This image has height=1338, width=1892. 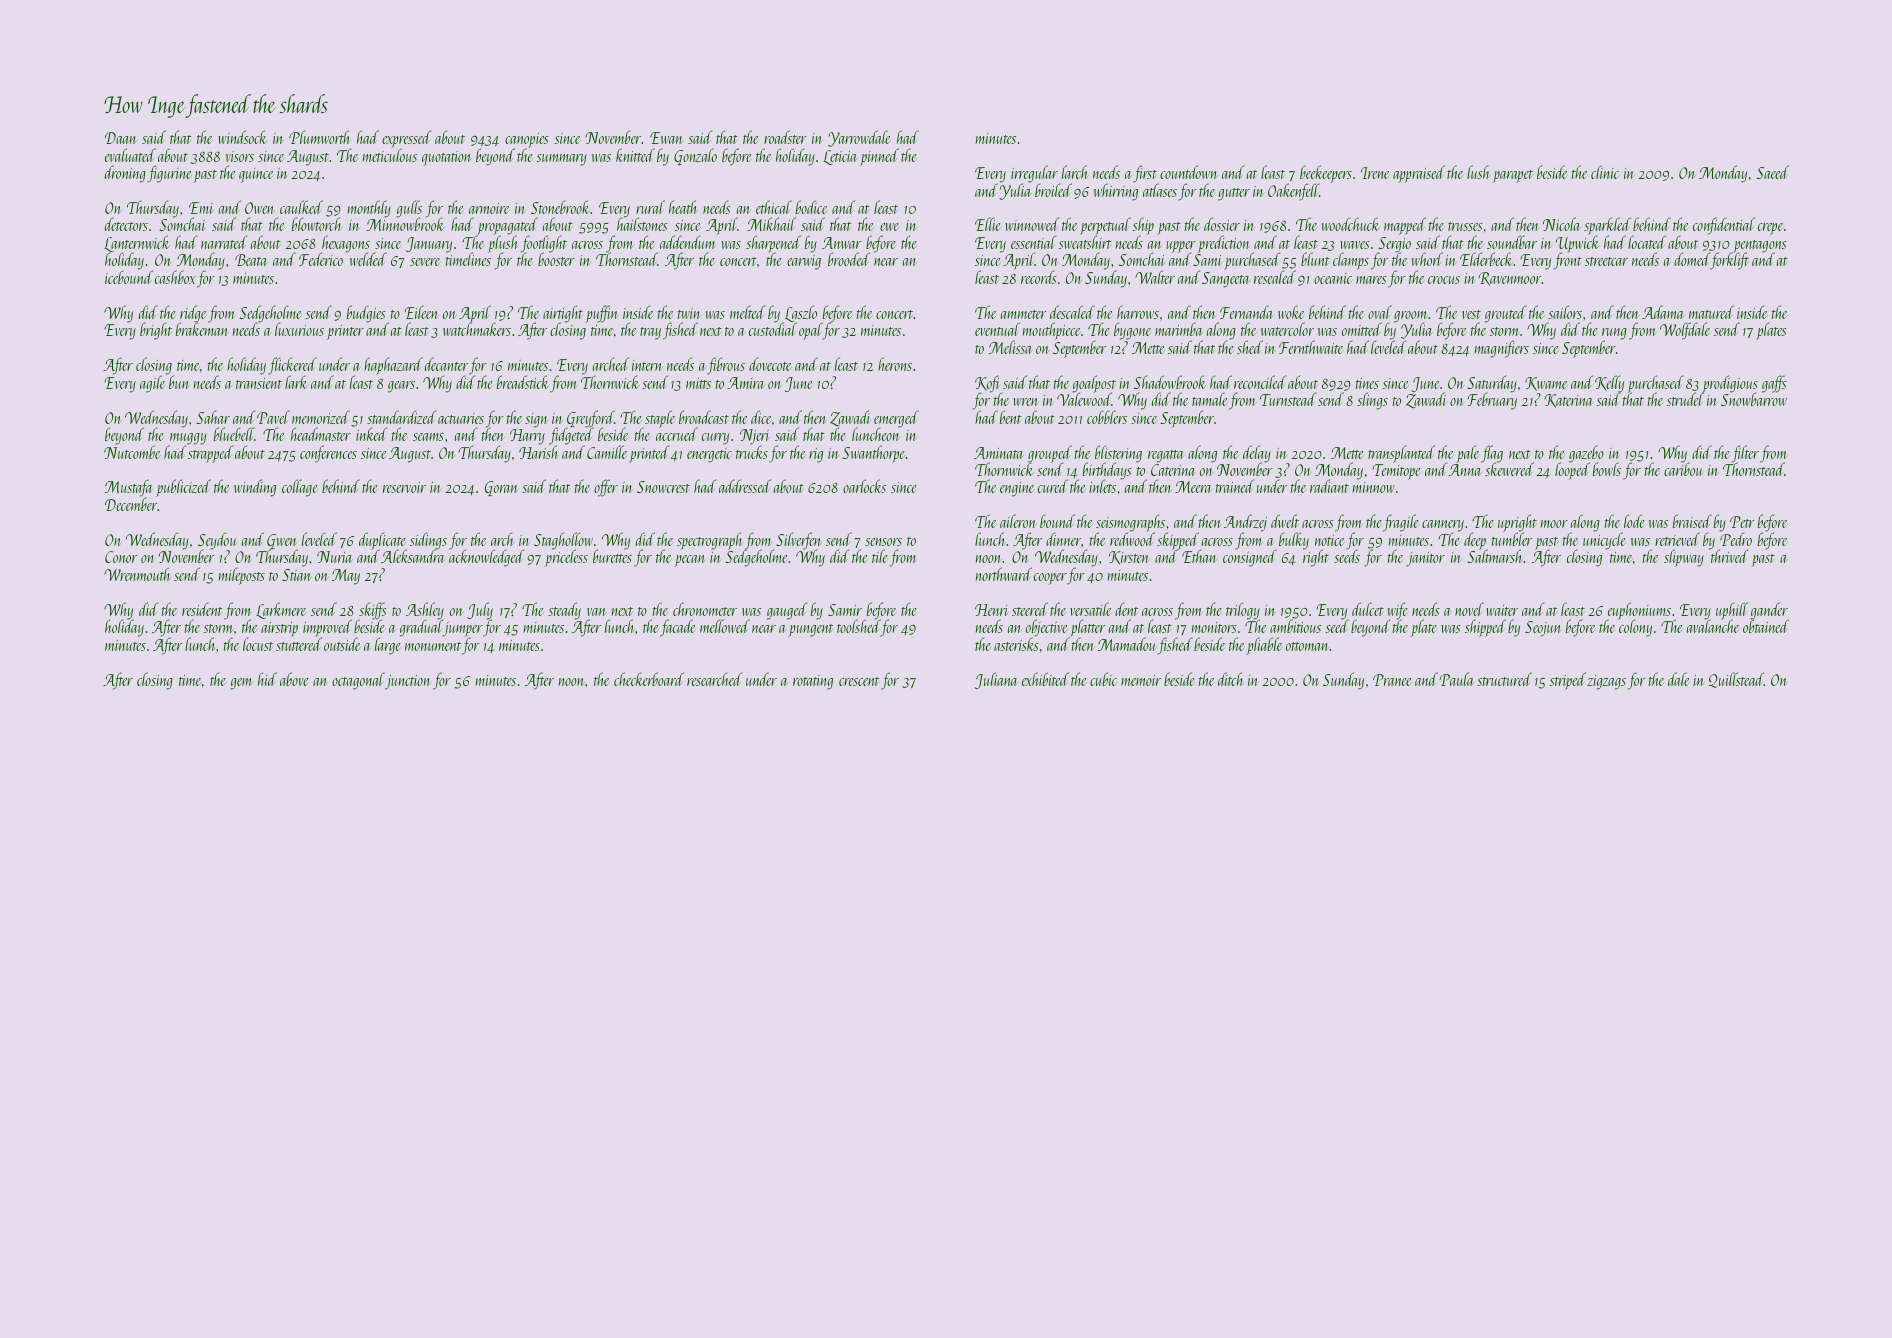 I want to click on Saeed, so click(x=1772, y=172).
